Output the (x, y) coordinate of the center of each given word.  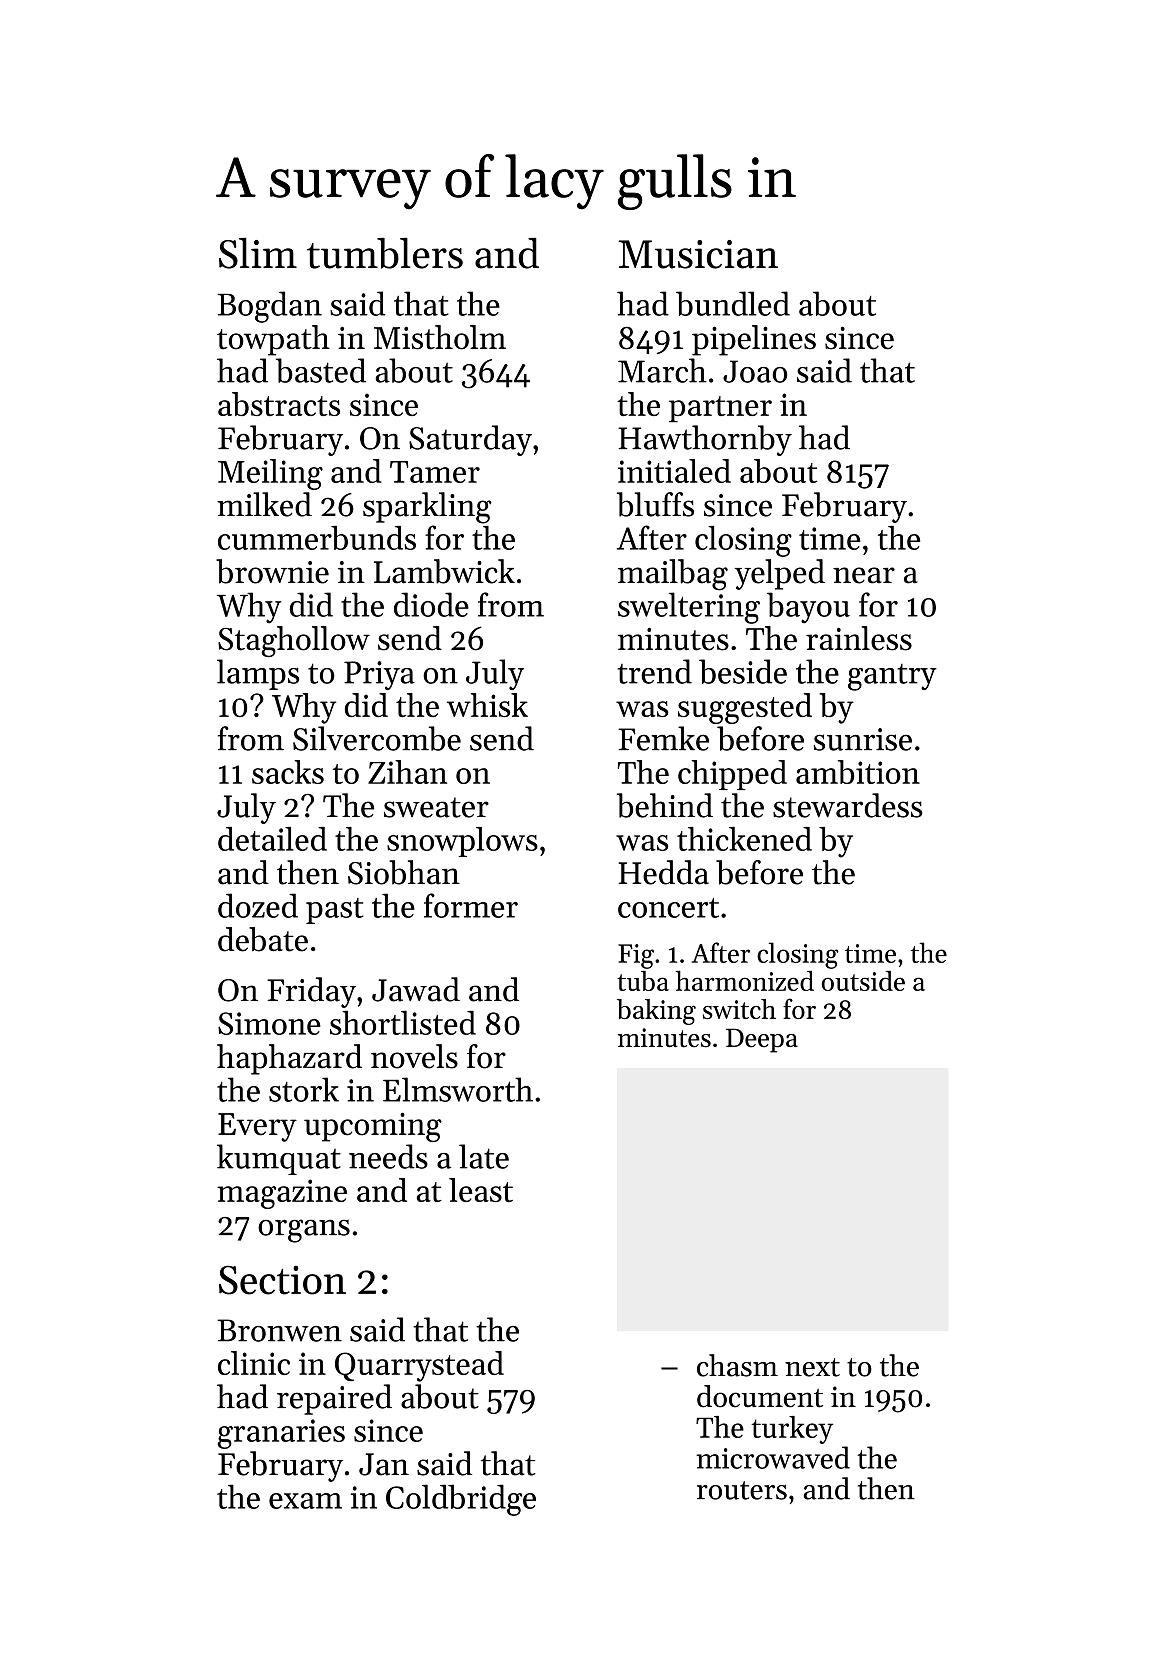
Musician (698, 254)
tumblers (385, 253)
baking (656, 1012)
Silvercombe (377, 738)
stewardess (848, 805)
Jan (384, 1464)
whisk (487, 705)
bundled (733, 303)
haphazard (289, 1059)
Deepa (762, 1040)
